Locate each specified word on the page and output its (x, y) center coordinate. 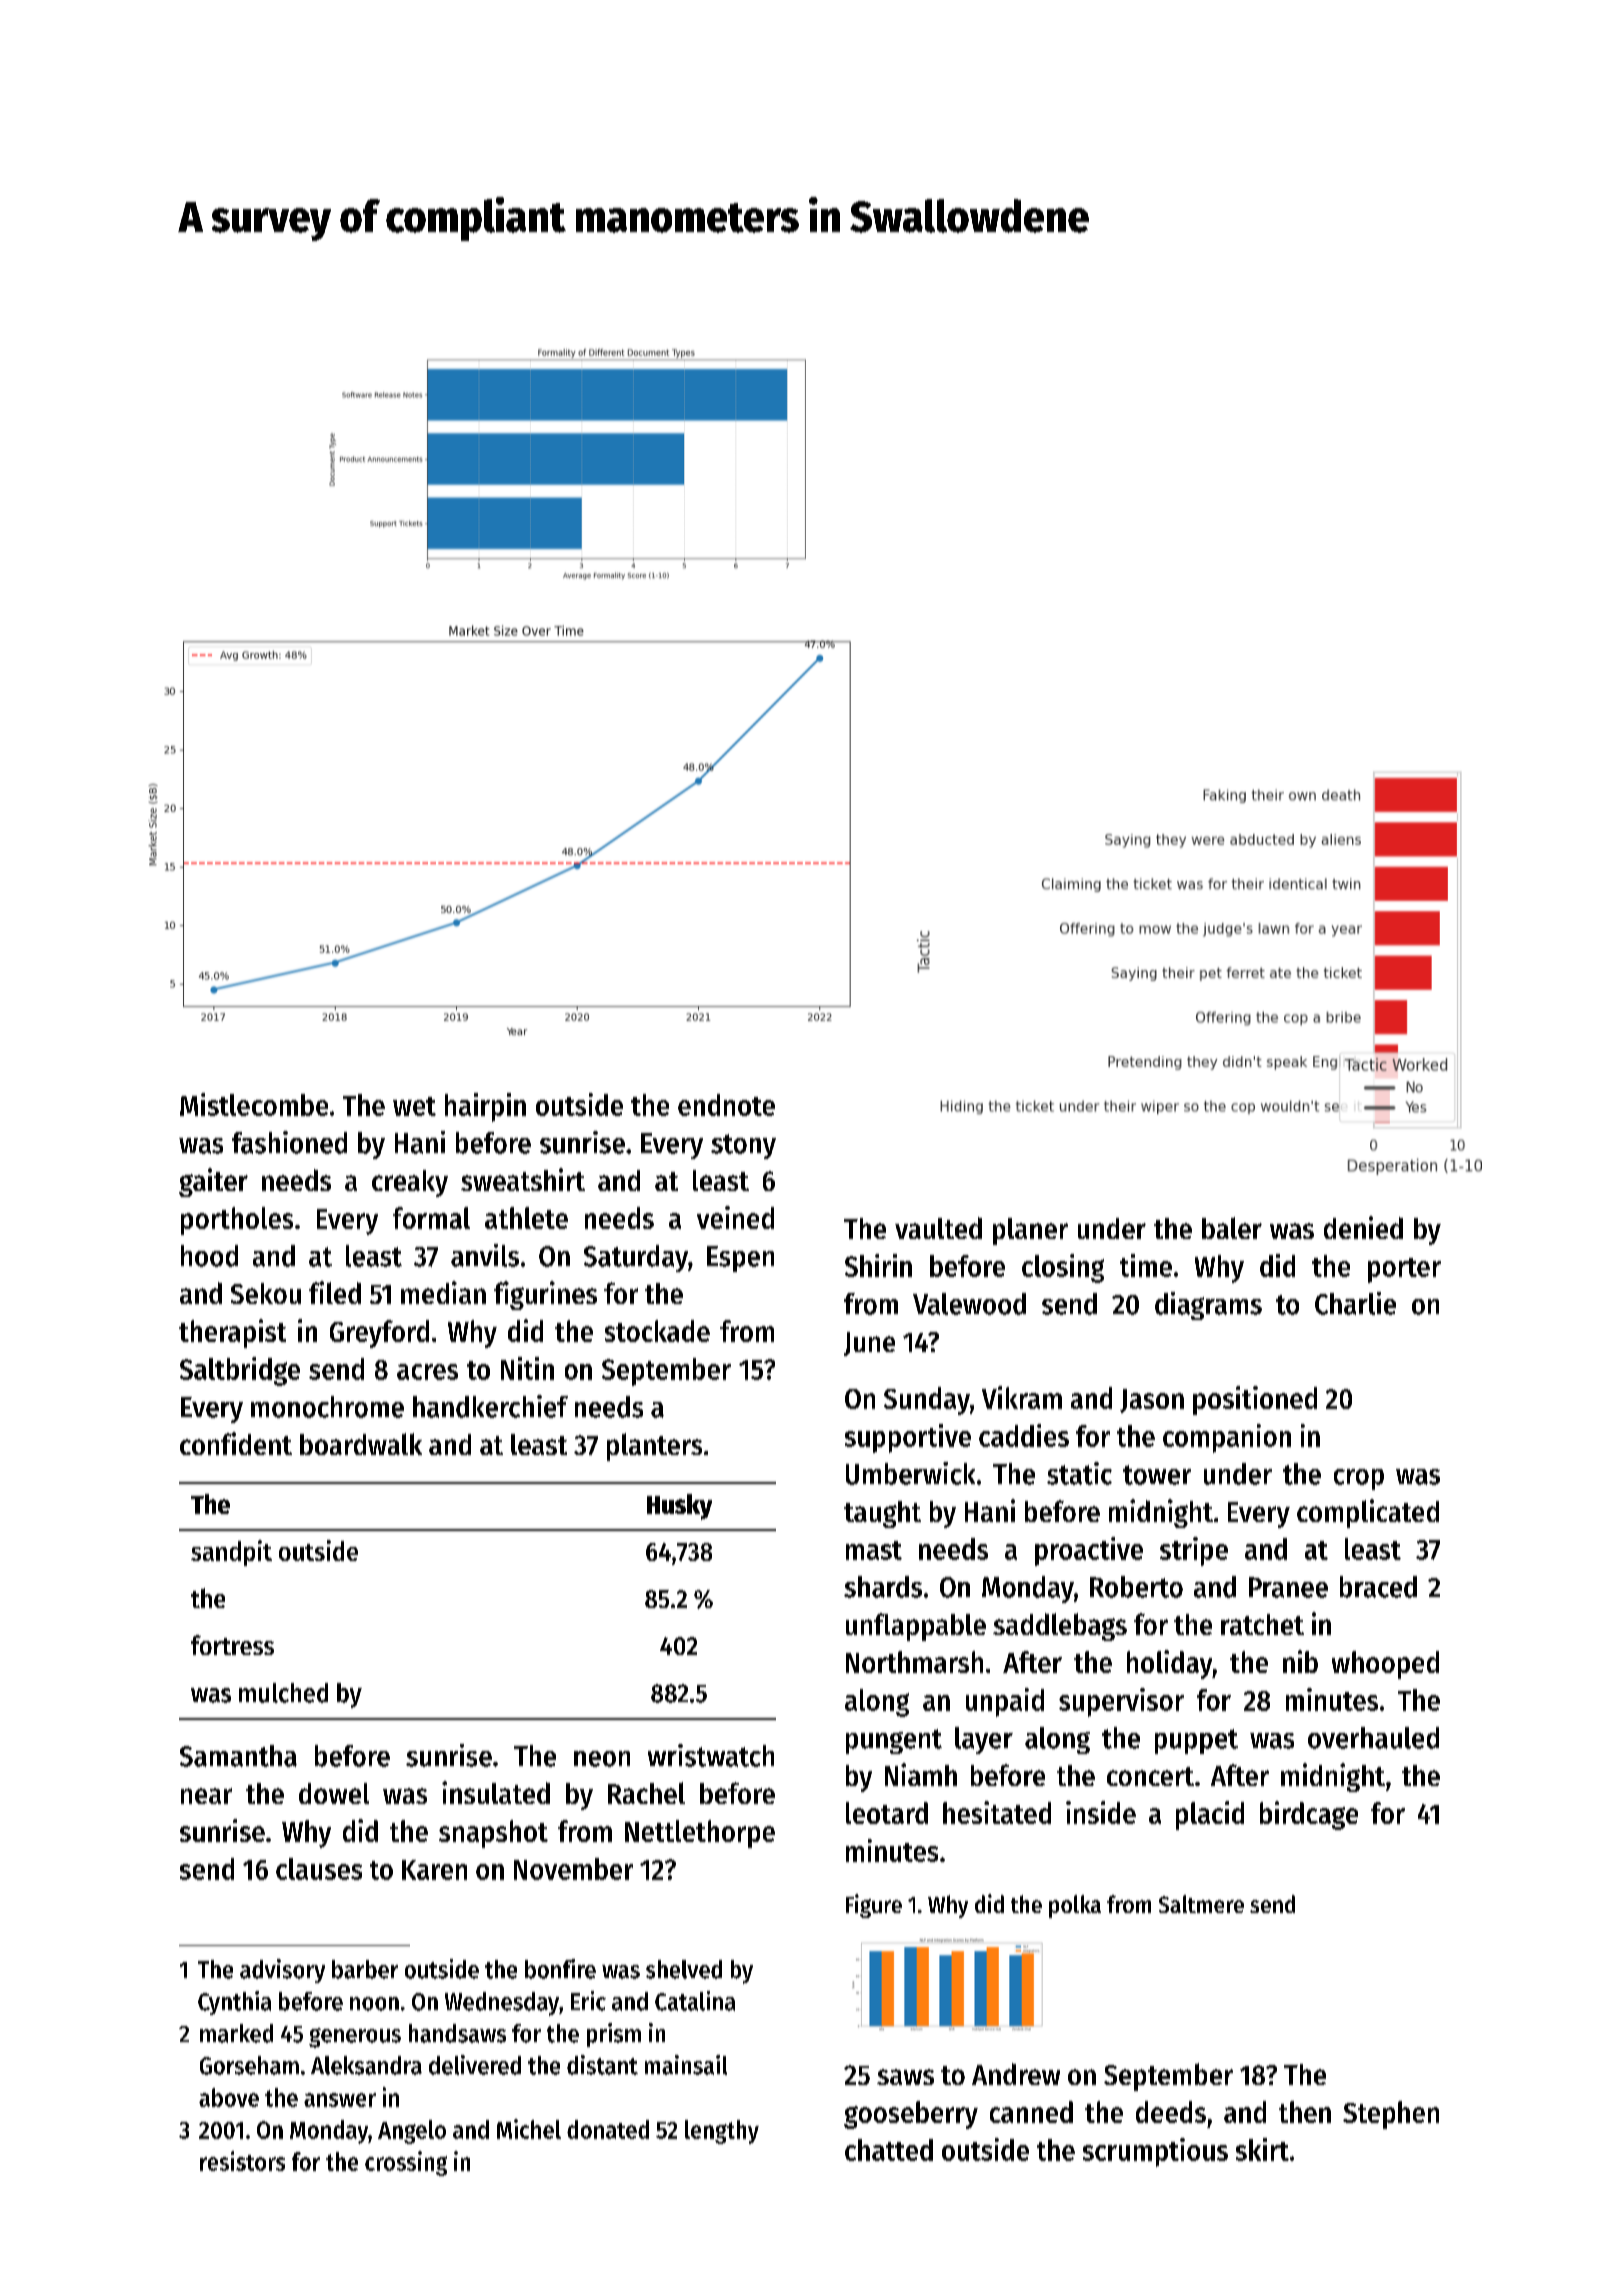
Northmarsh (914, 1662)
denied (1363, 1227)
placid (1210, 1815)
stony (743, 1146)
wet (414, 1106)
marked (236, 2033)
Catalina (695, 2001)
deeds (1171, 2112)
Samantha (238, 1756)
